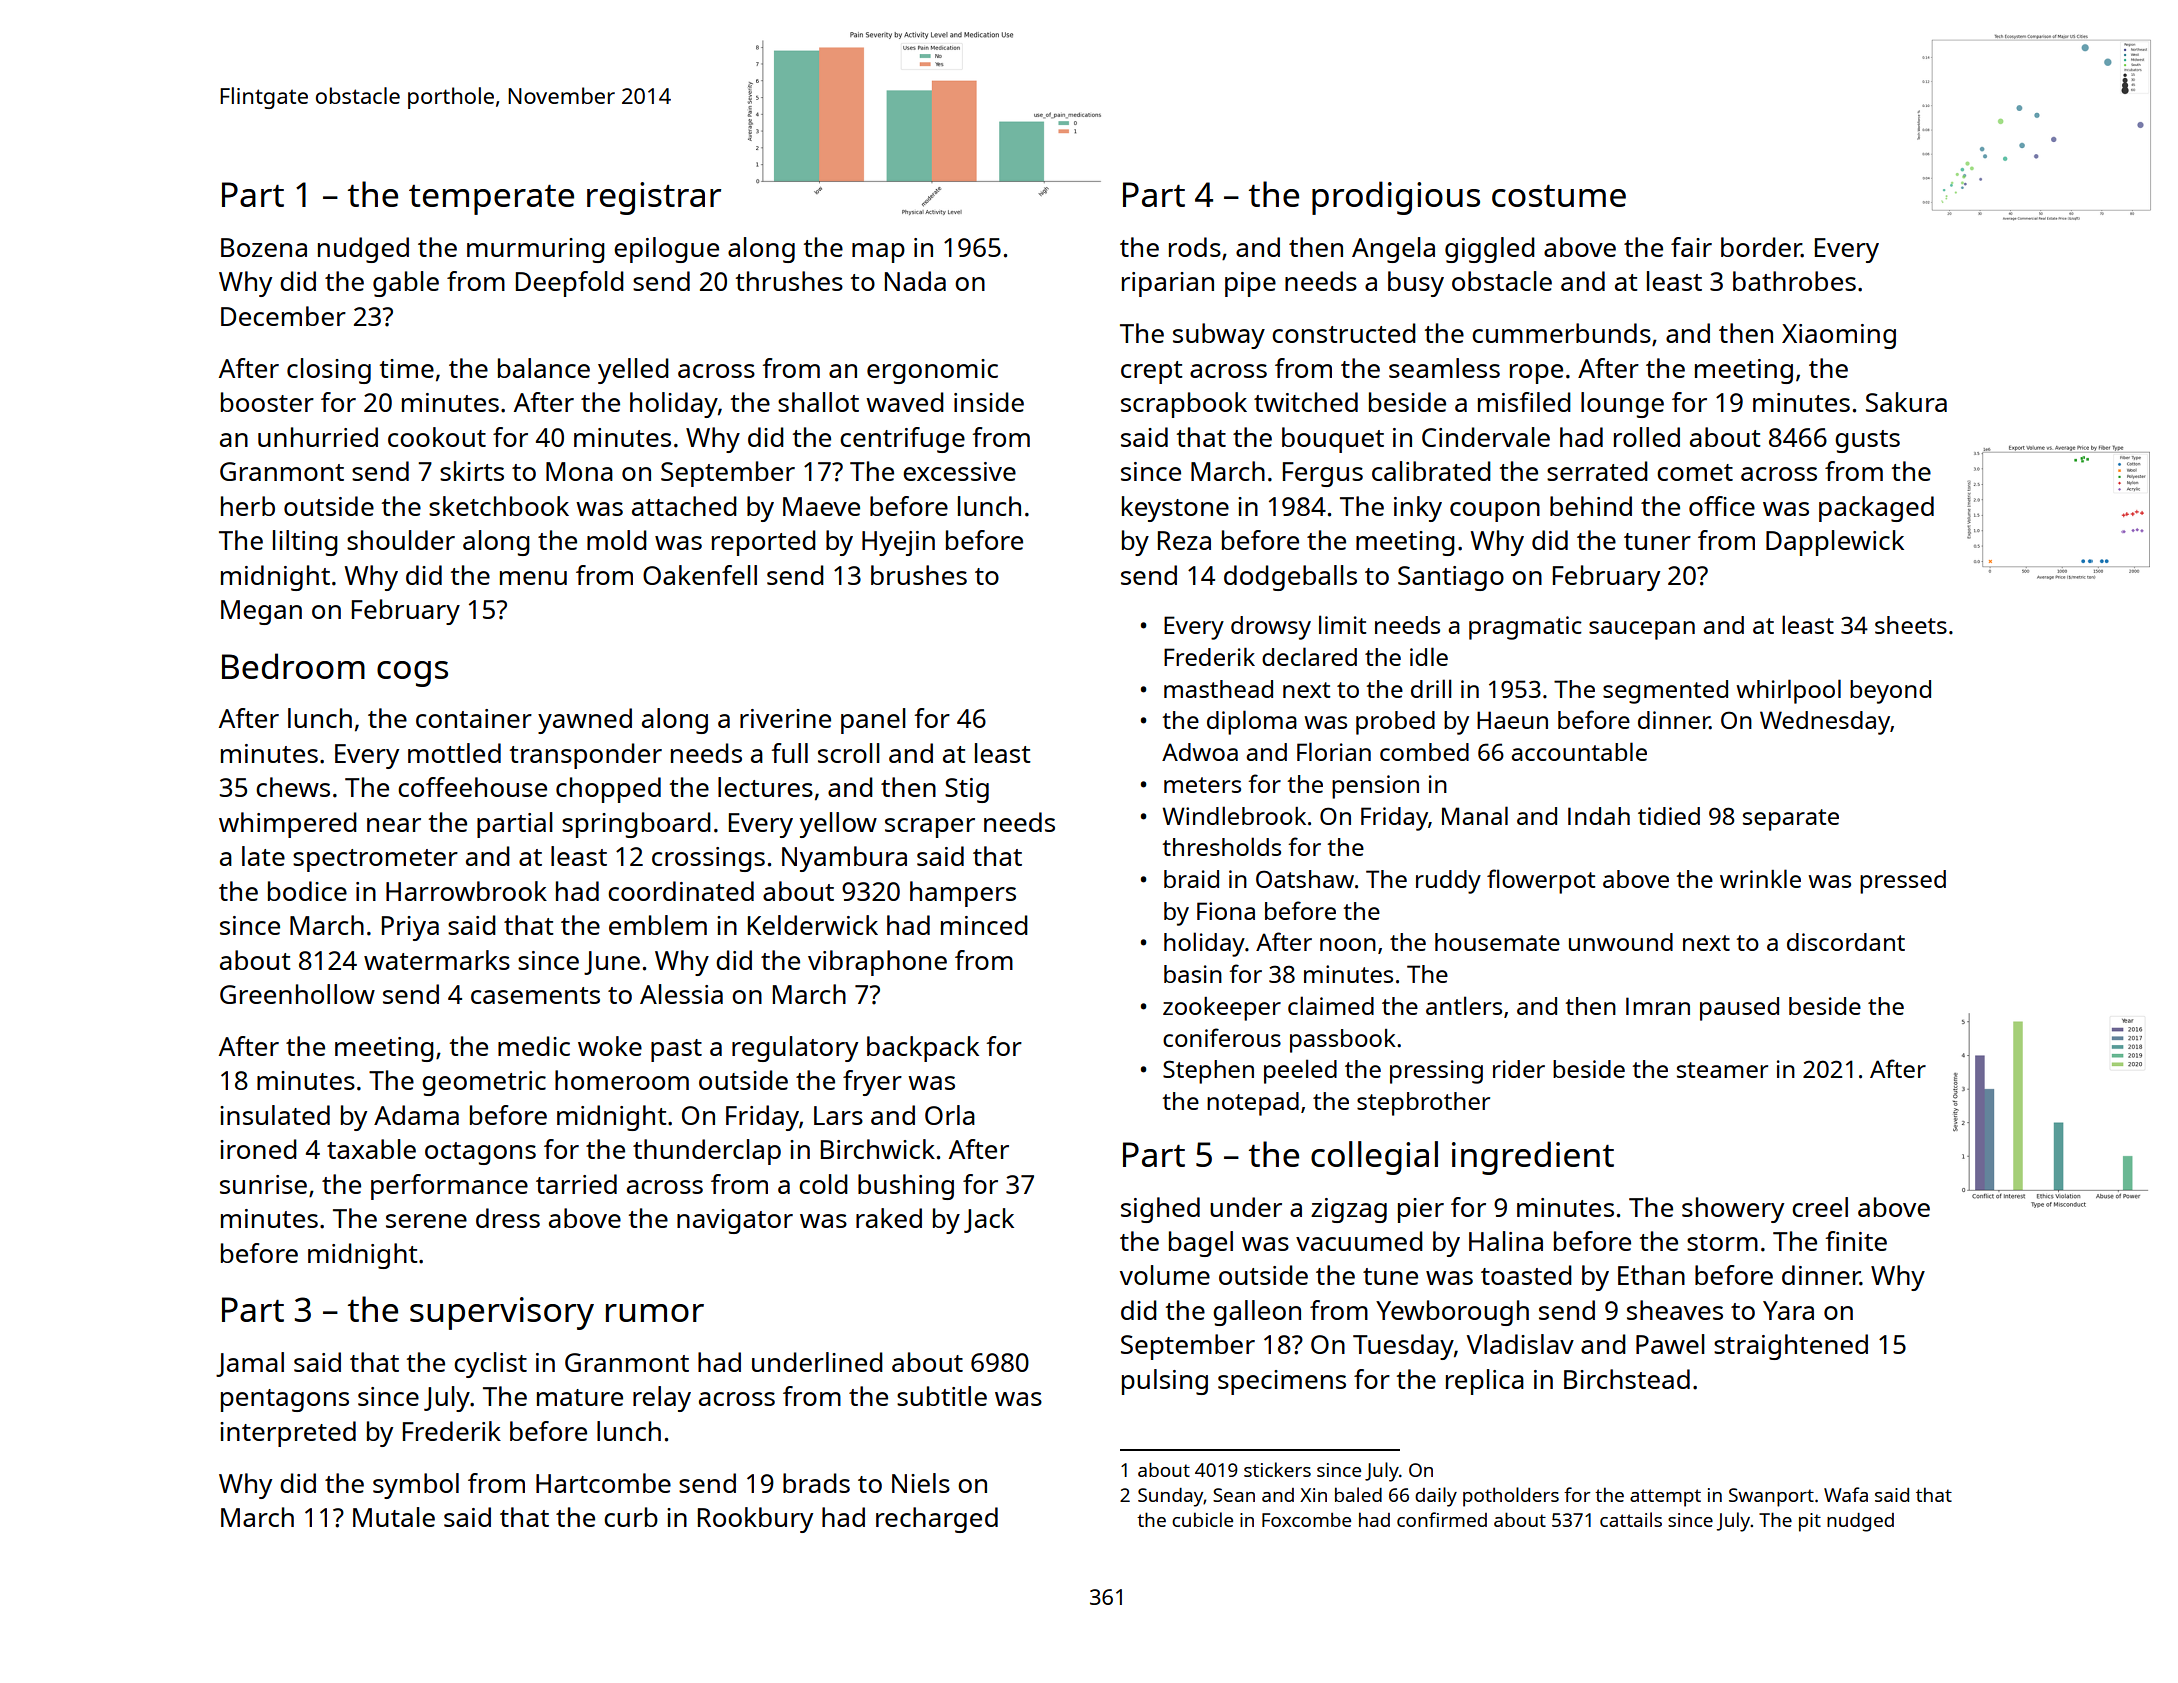 The image size is (2178, 1683). What do you see at coordinates (576, 1184) in the screenshot?
I see `tarried` at bounding box center [576, 1184].
